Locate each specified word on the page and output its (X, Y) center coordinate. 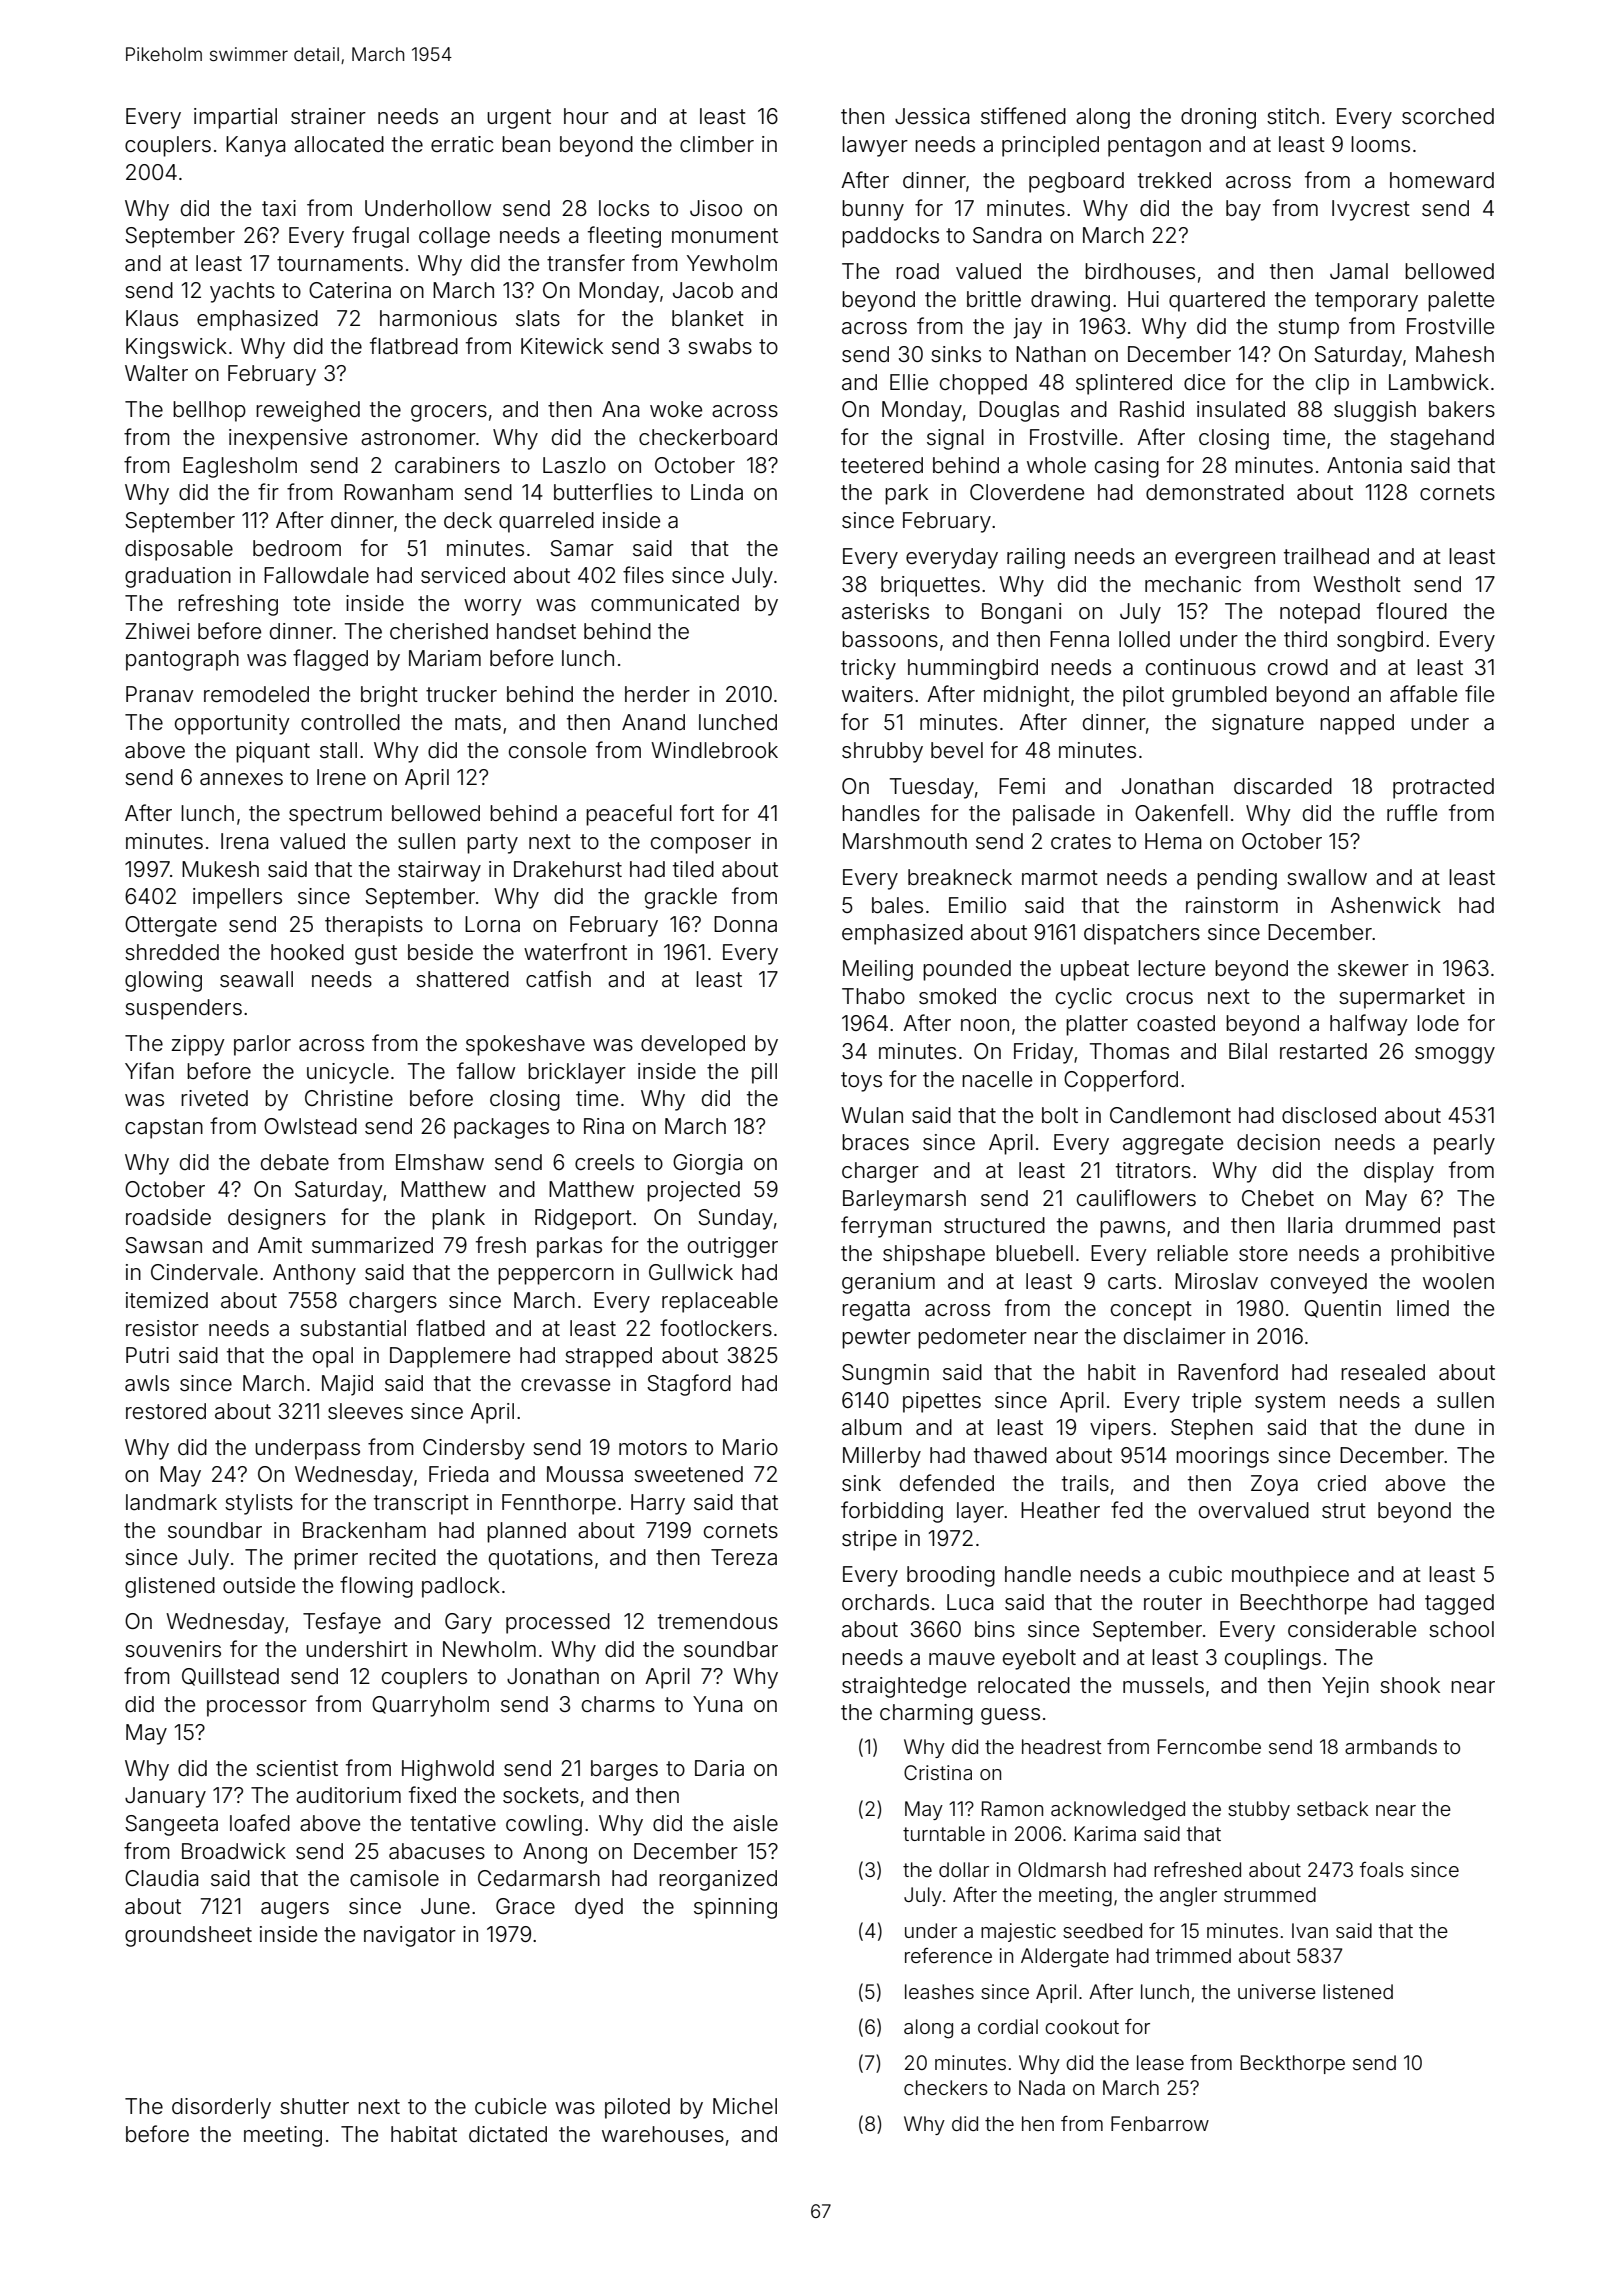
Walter (156, 373)
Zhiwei (157, 631)
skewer (1373, 968)
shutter (314, 2106)
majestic (1018, 1932)
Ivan (1310, 1930)
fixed (432, 1794)
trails (1085, 1483)
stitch (1293, 116)
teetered (882, 465)
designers (277, 1219)
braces (875, 1142)
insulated (1241, 409)
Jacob (703, 290)
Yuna (717, 1704)
